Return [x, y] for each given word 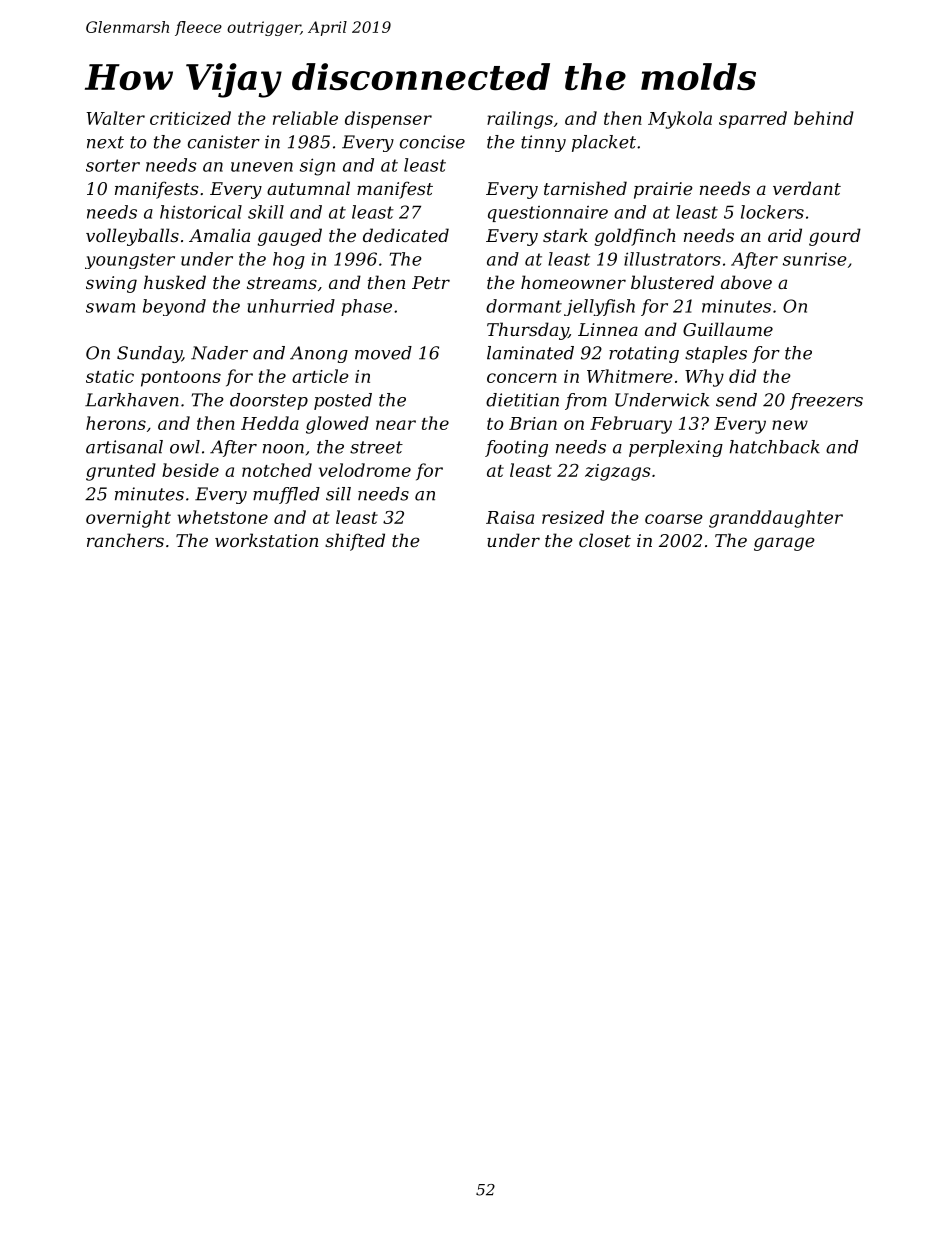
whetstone [222, 517]
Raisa [510, 517]
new [790, 425]
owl [185, 447]
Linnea [608, 329]
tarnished [585, 188]
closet [605, 540]
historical [201, 212]
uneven [262, 167]
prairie [663, 190]
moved [383, 353]
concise [432, 142]
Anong [319, 354]
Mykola [680, 120]
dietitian [522, 400]
